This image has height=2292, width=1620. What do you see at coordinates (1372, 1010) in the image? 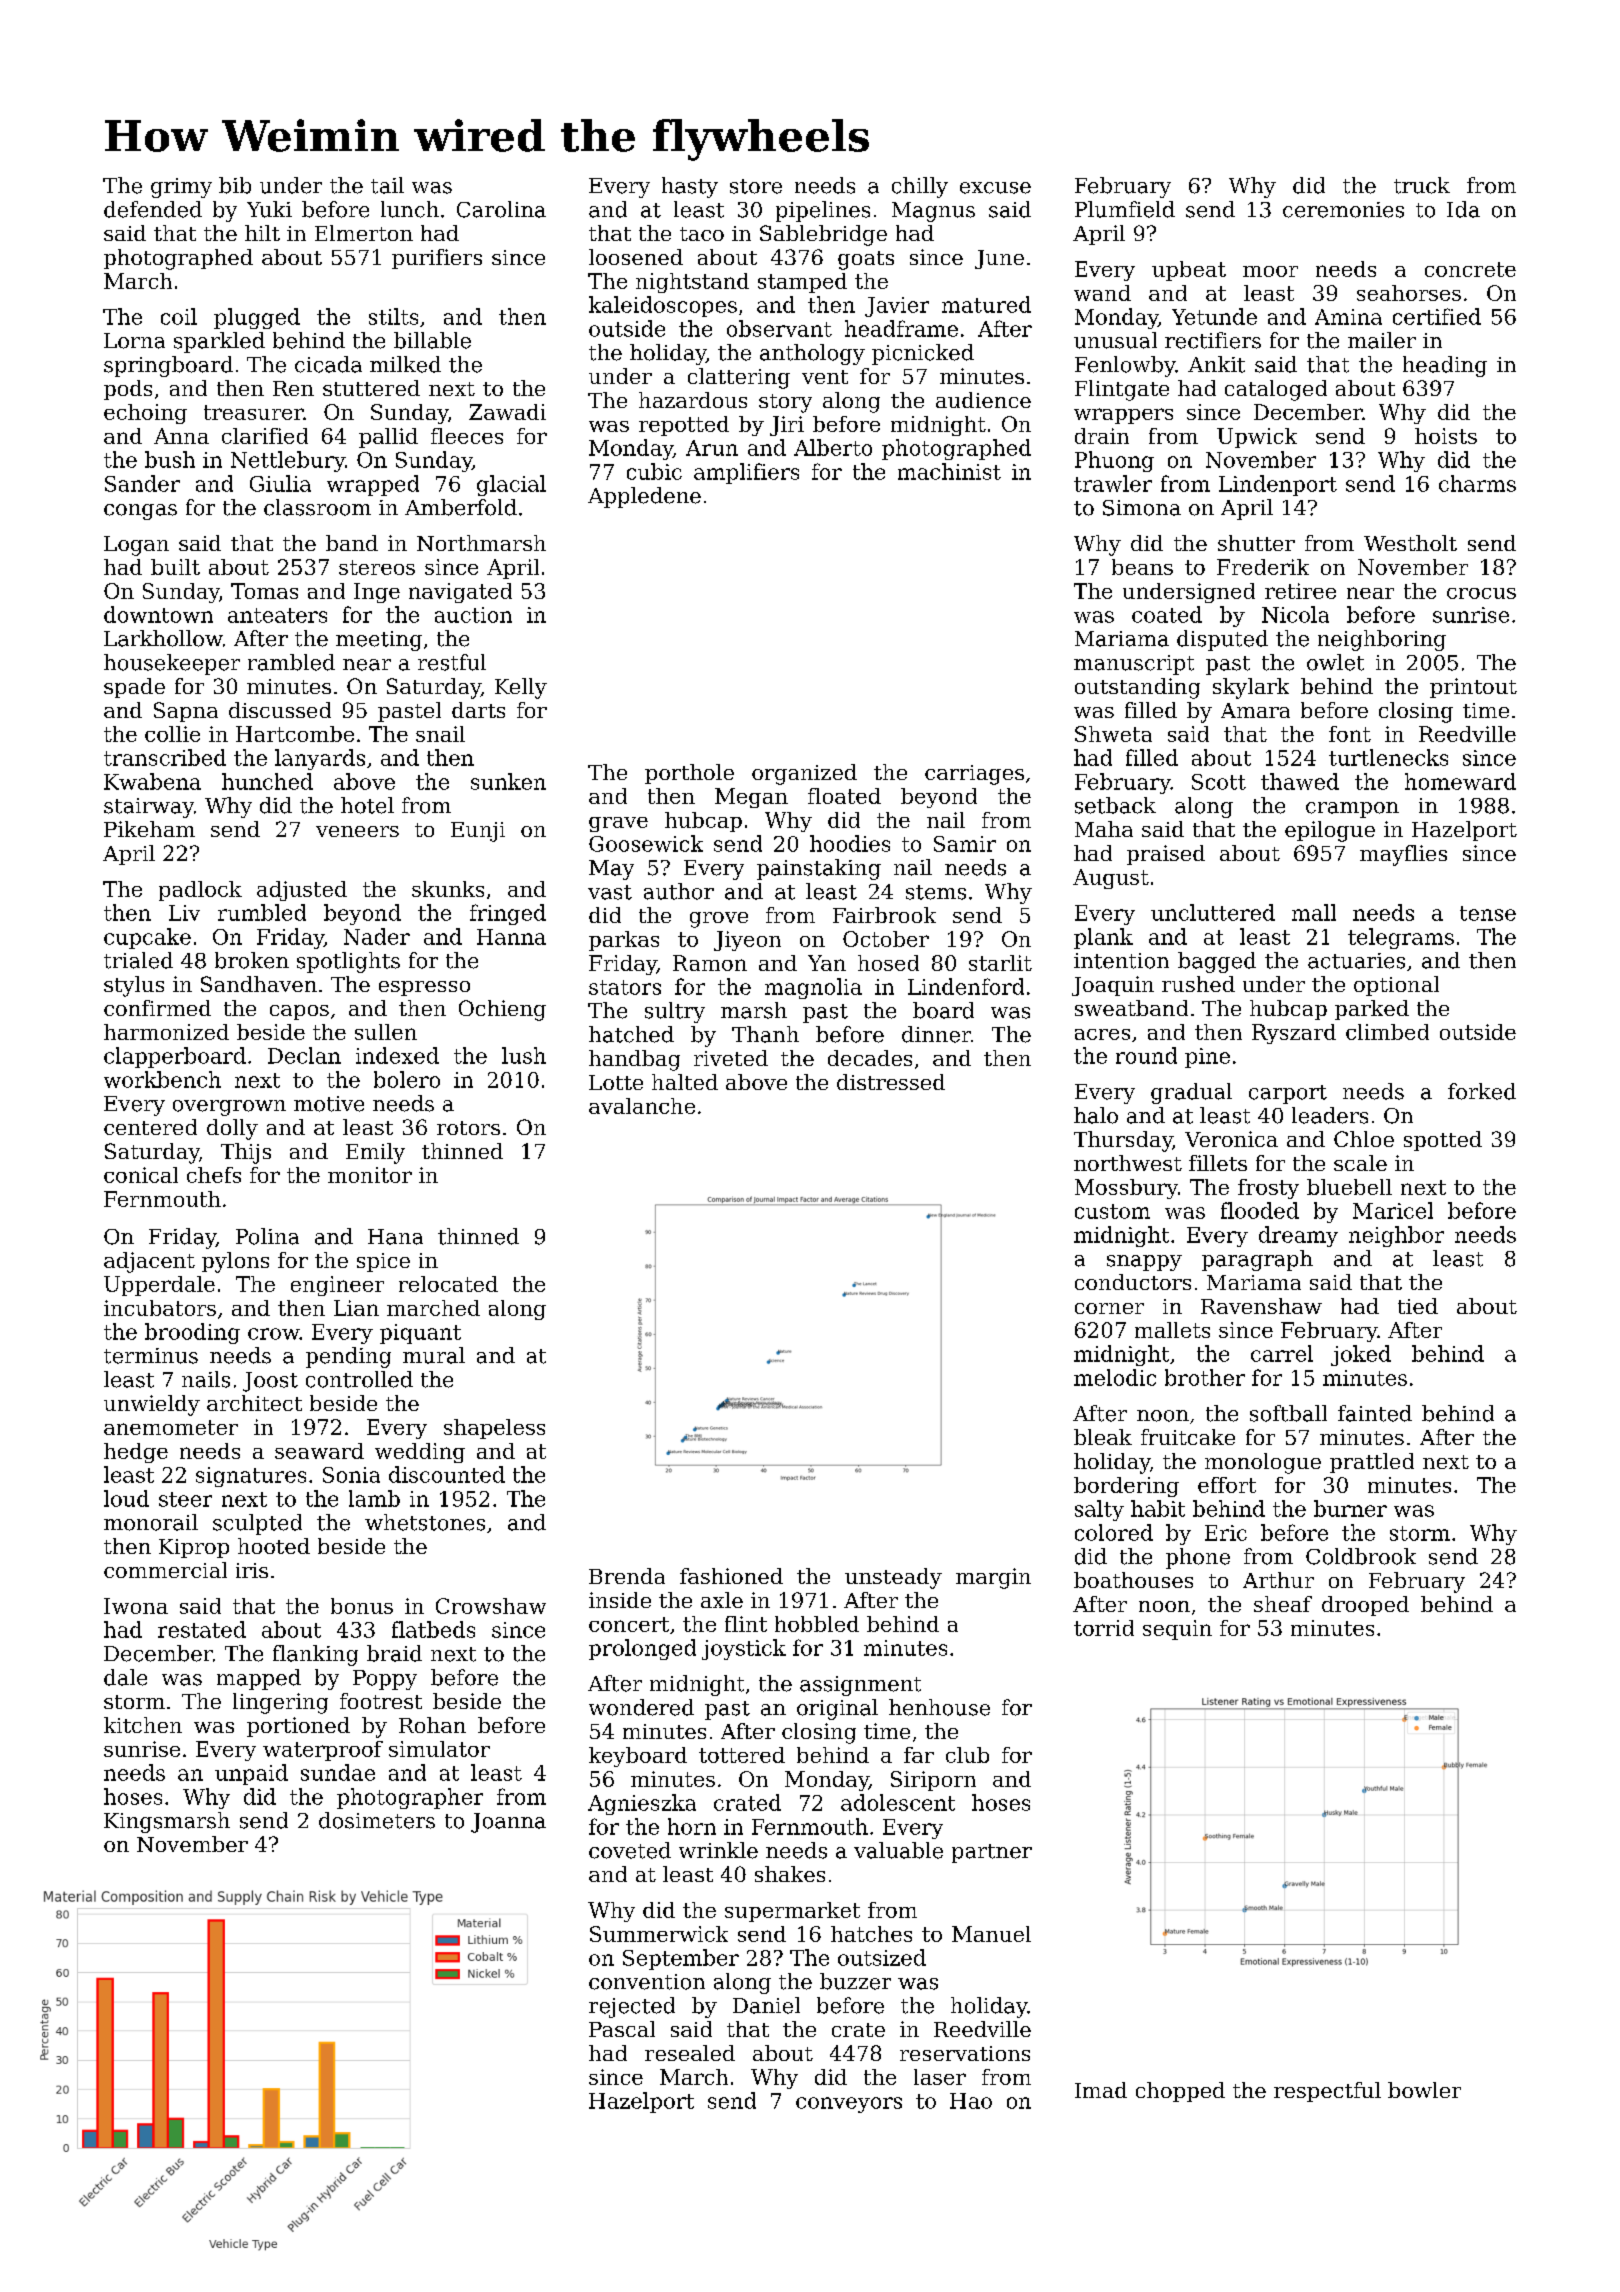
I see `parked` at bounding box center [1372, 1010].
